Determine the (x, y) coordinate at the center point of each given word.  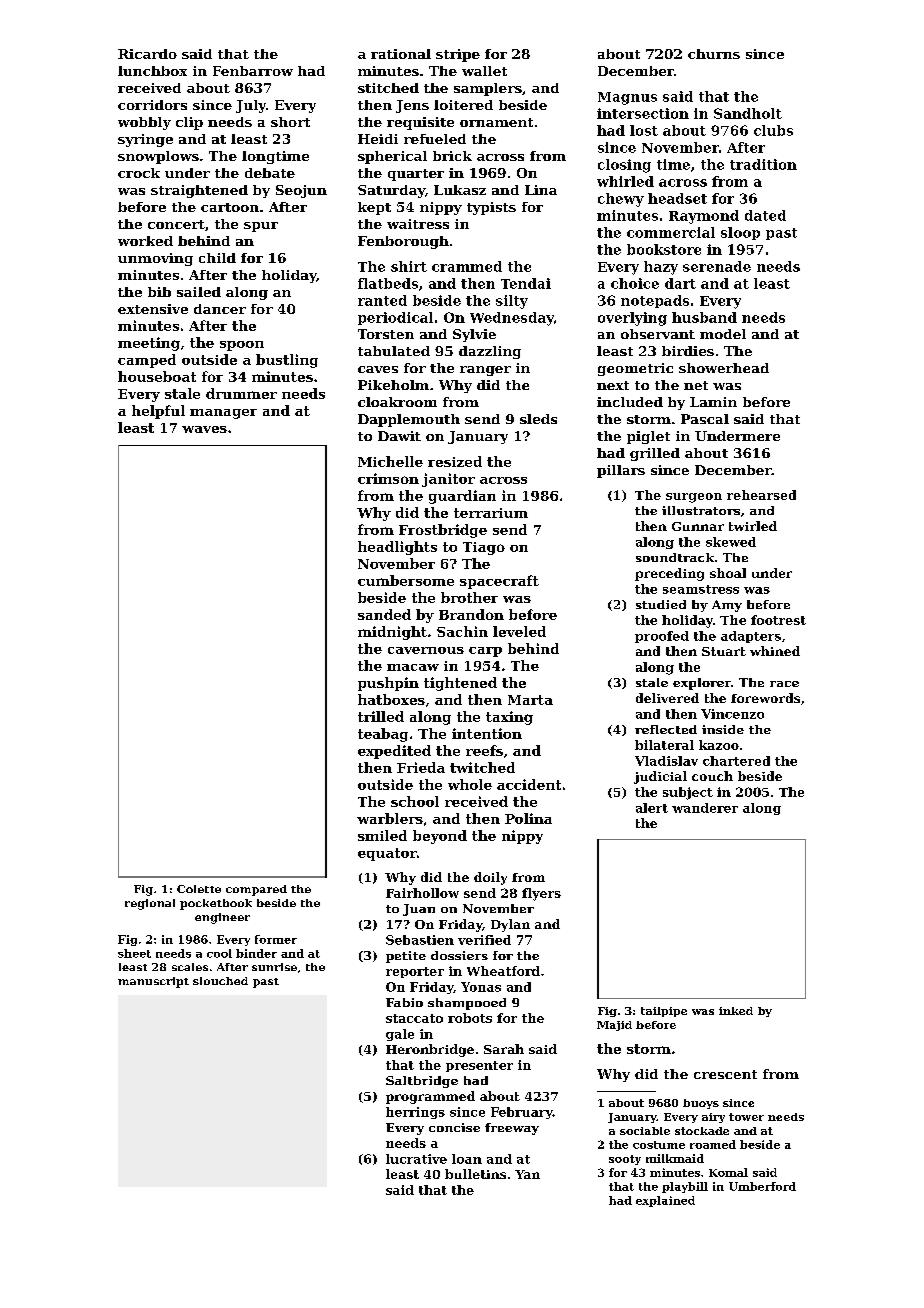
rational (401, 54)
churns (714, 54)
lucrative (416, 1159)
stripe (458, 55)
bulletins (475, 1174)
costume (659, 1145)
